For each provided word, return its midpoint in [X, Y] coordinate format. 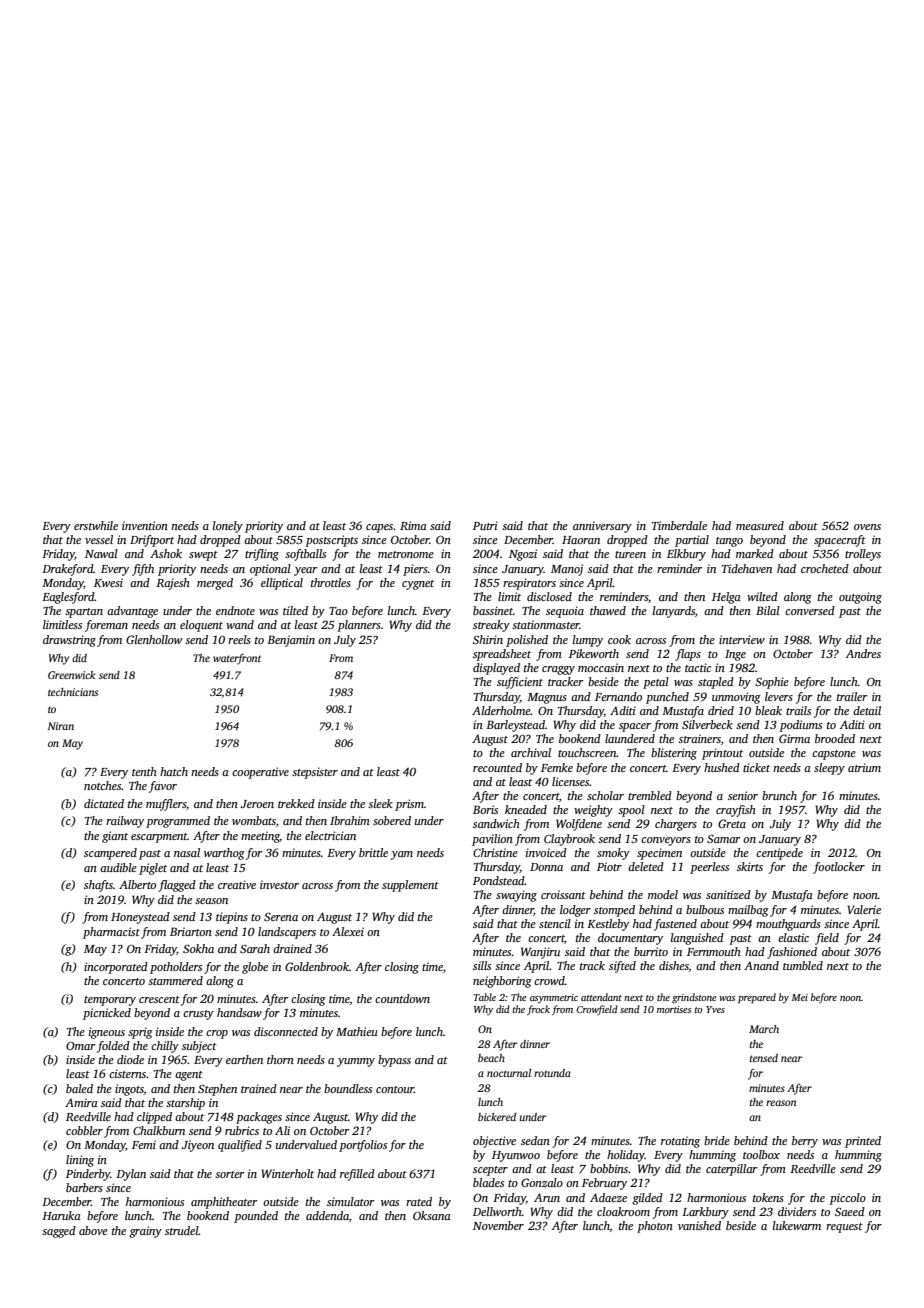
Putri [485, 525]
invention [145, 525]
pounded [256, 1217]
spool [631, 811]
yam [402, 855]
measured [760, 525]
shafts [98, 886]
